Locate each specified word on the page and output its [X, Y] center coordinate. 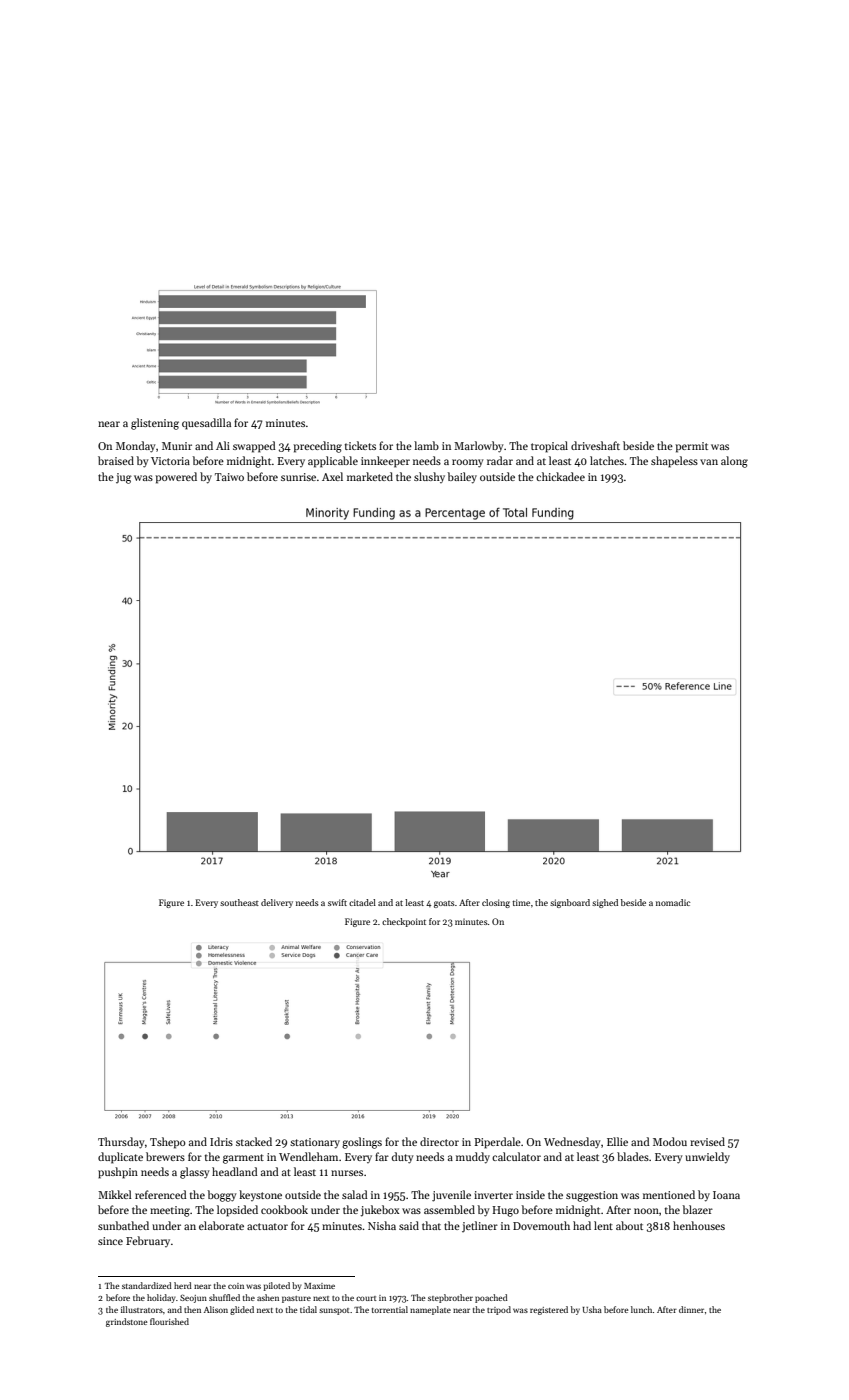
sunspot [334, 1311]
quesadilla [206, 424]
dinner [691, 1309]
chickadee [560, 476]
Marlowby [479, 447]
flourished [169, 1321]
